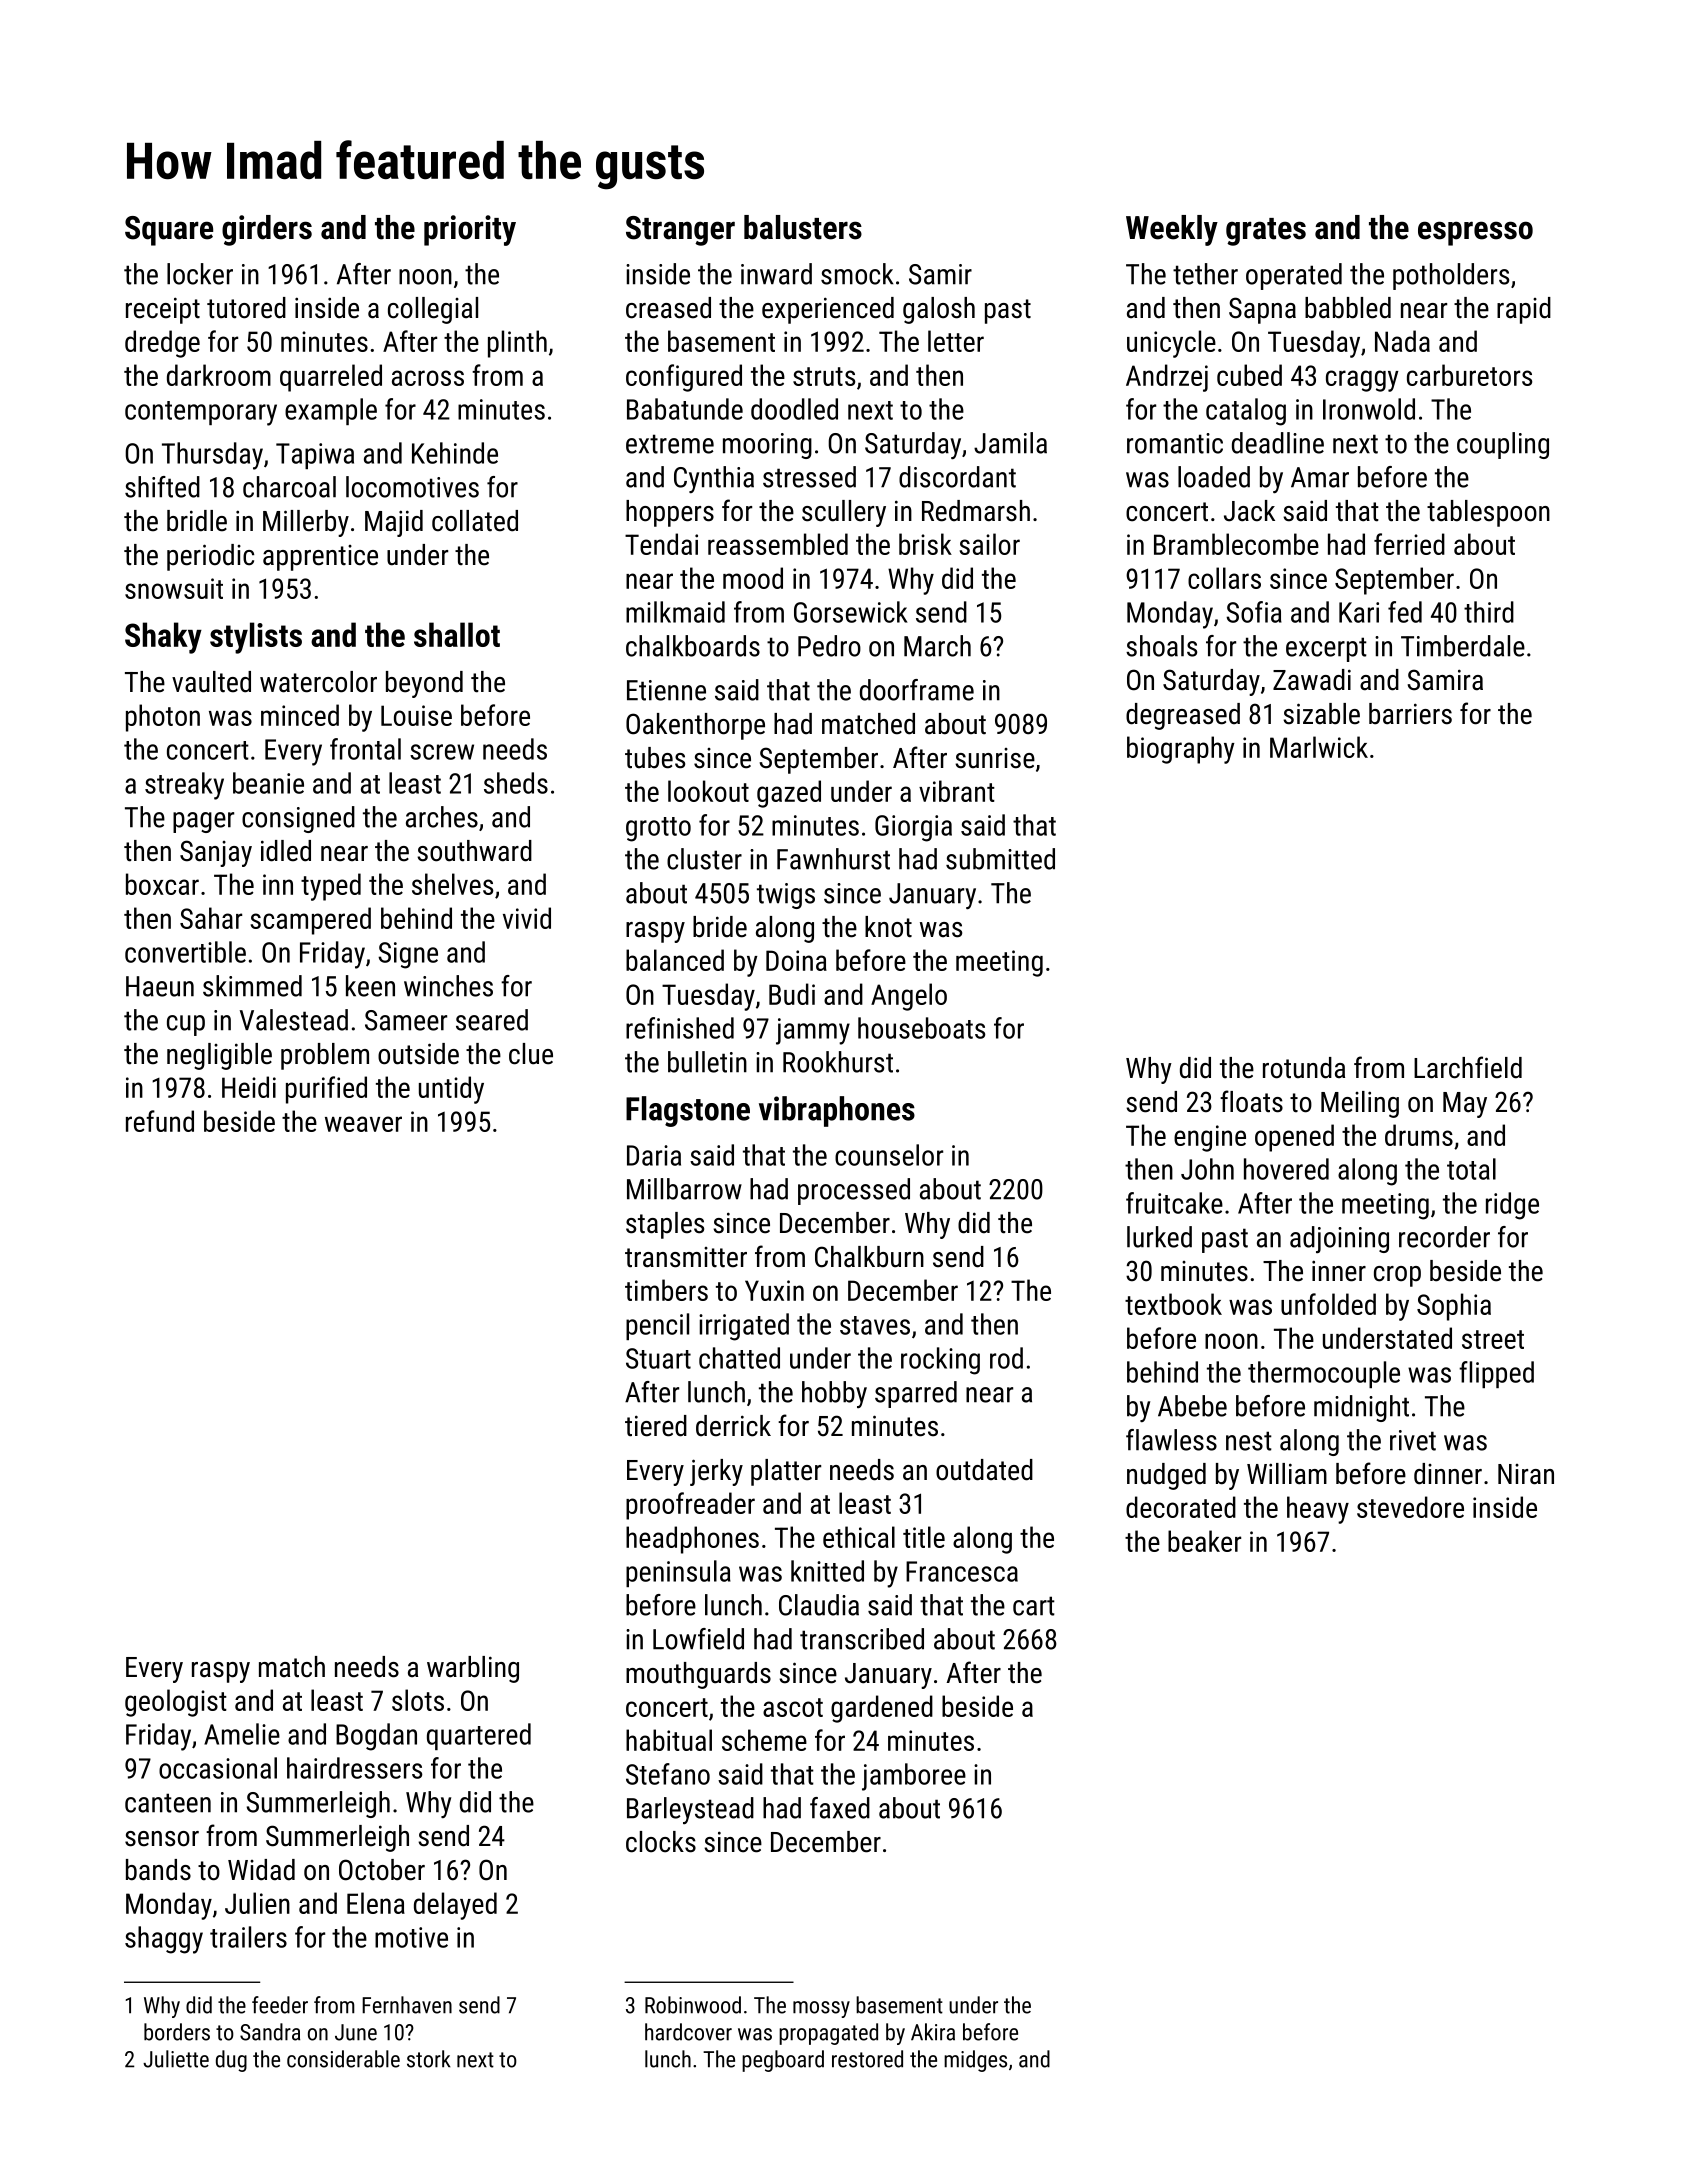 The image size is (1683, 2178). Describe the element at coordinates (680, 231) in the screenshot. I see `Stranger` at that location.
